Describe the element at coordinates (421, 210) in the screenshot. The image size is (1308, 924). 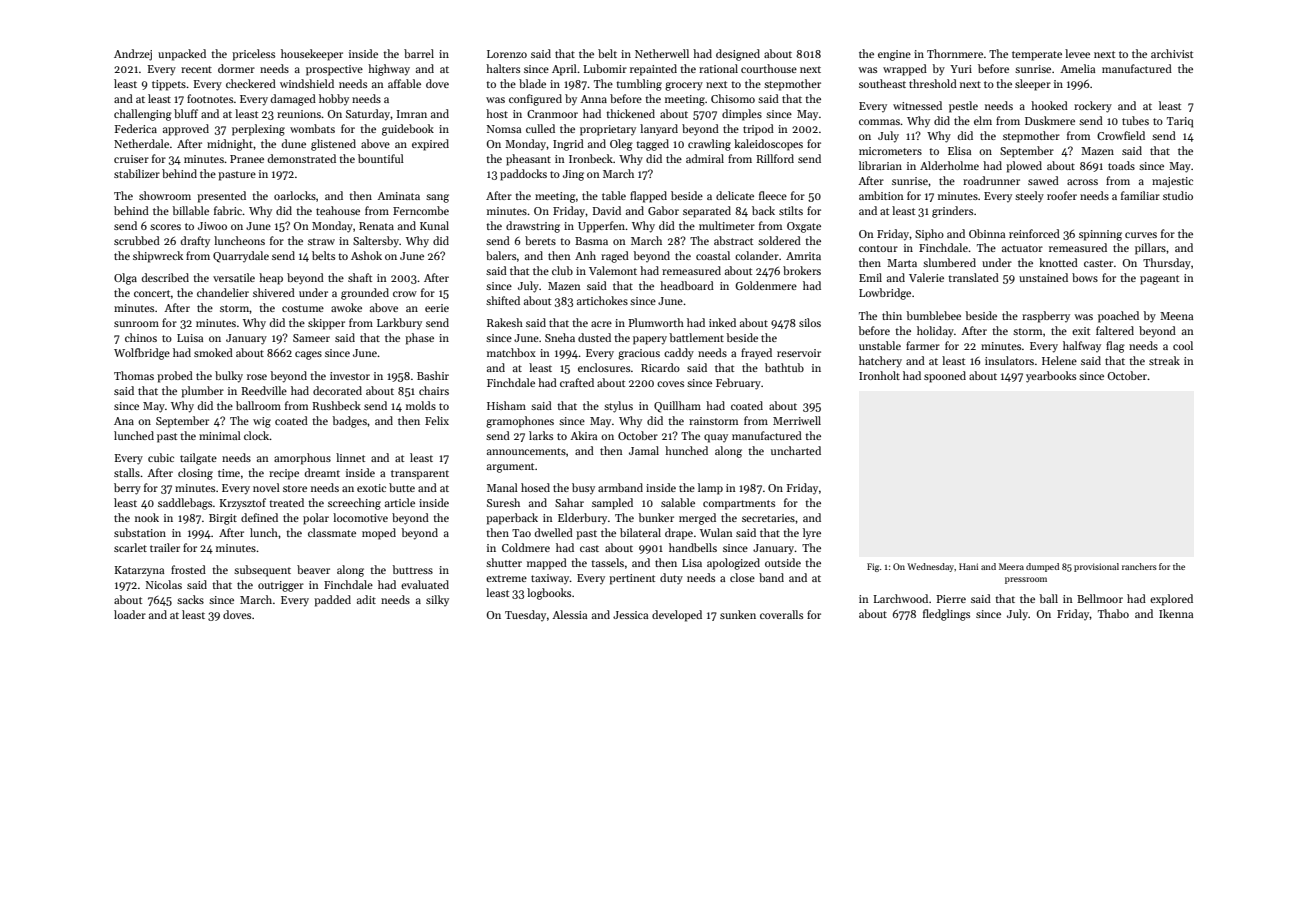
I see `Ferncombe` at that location.
